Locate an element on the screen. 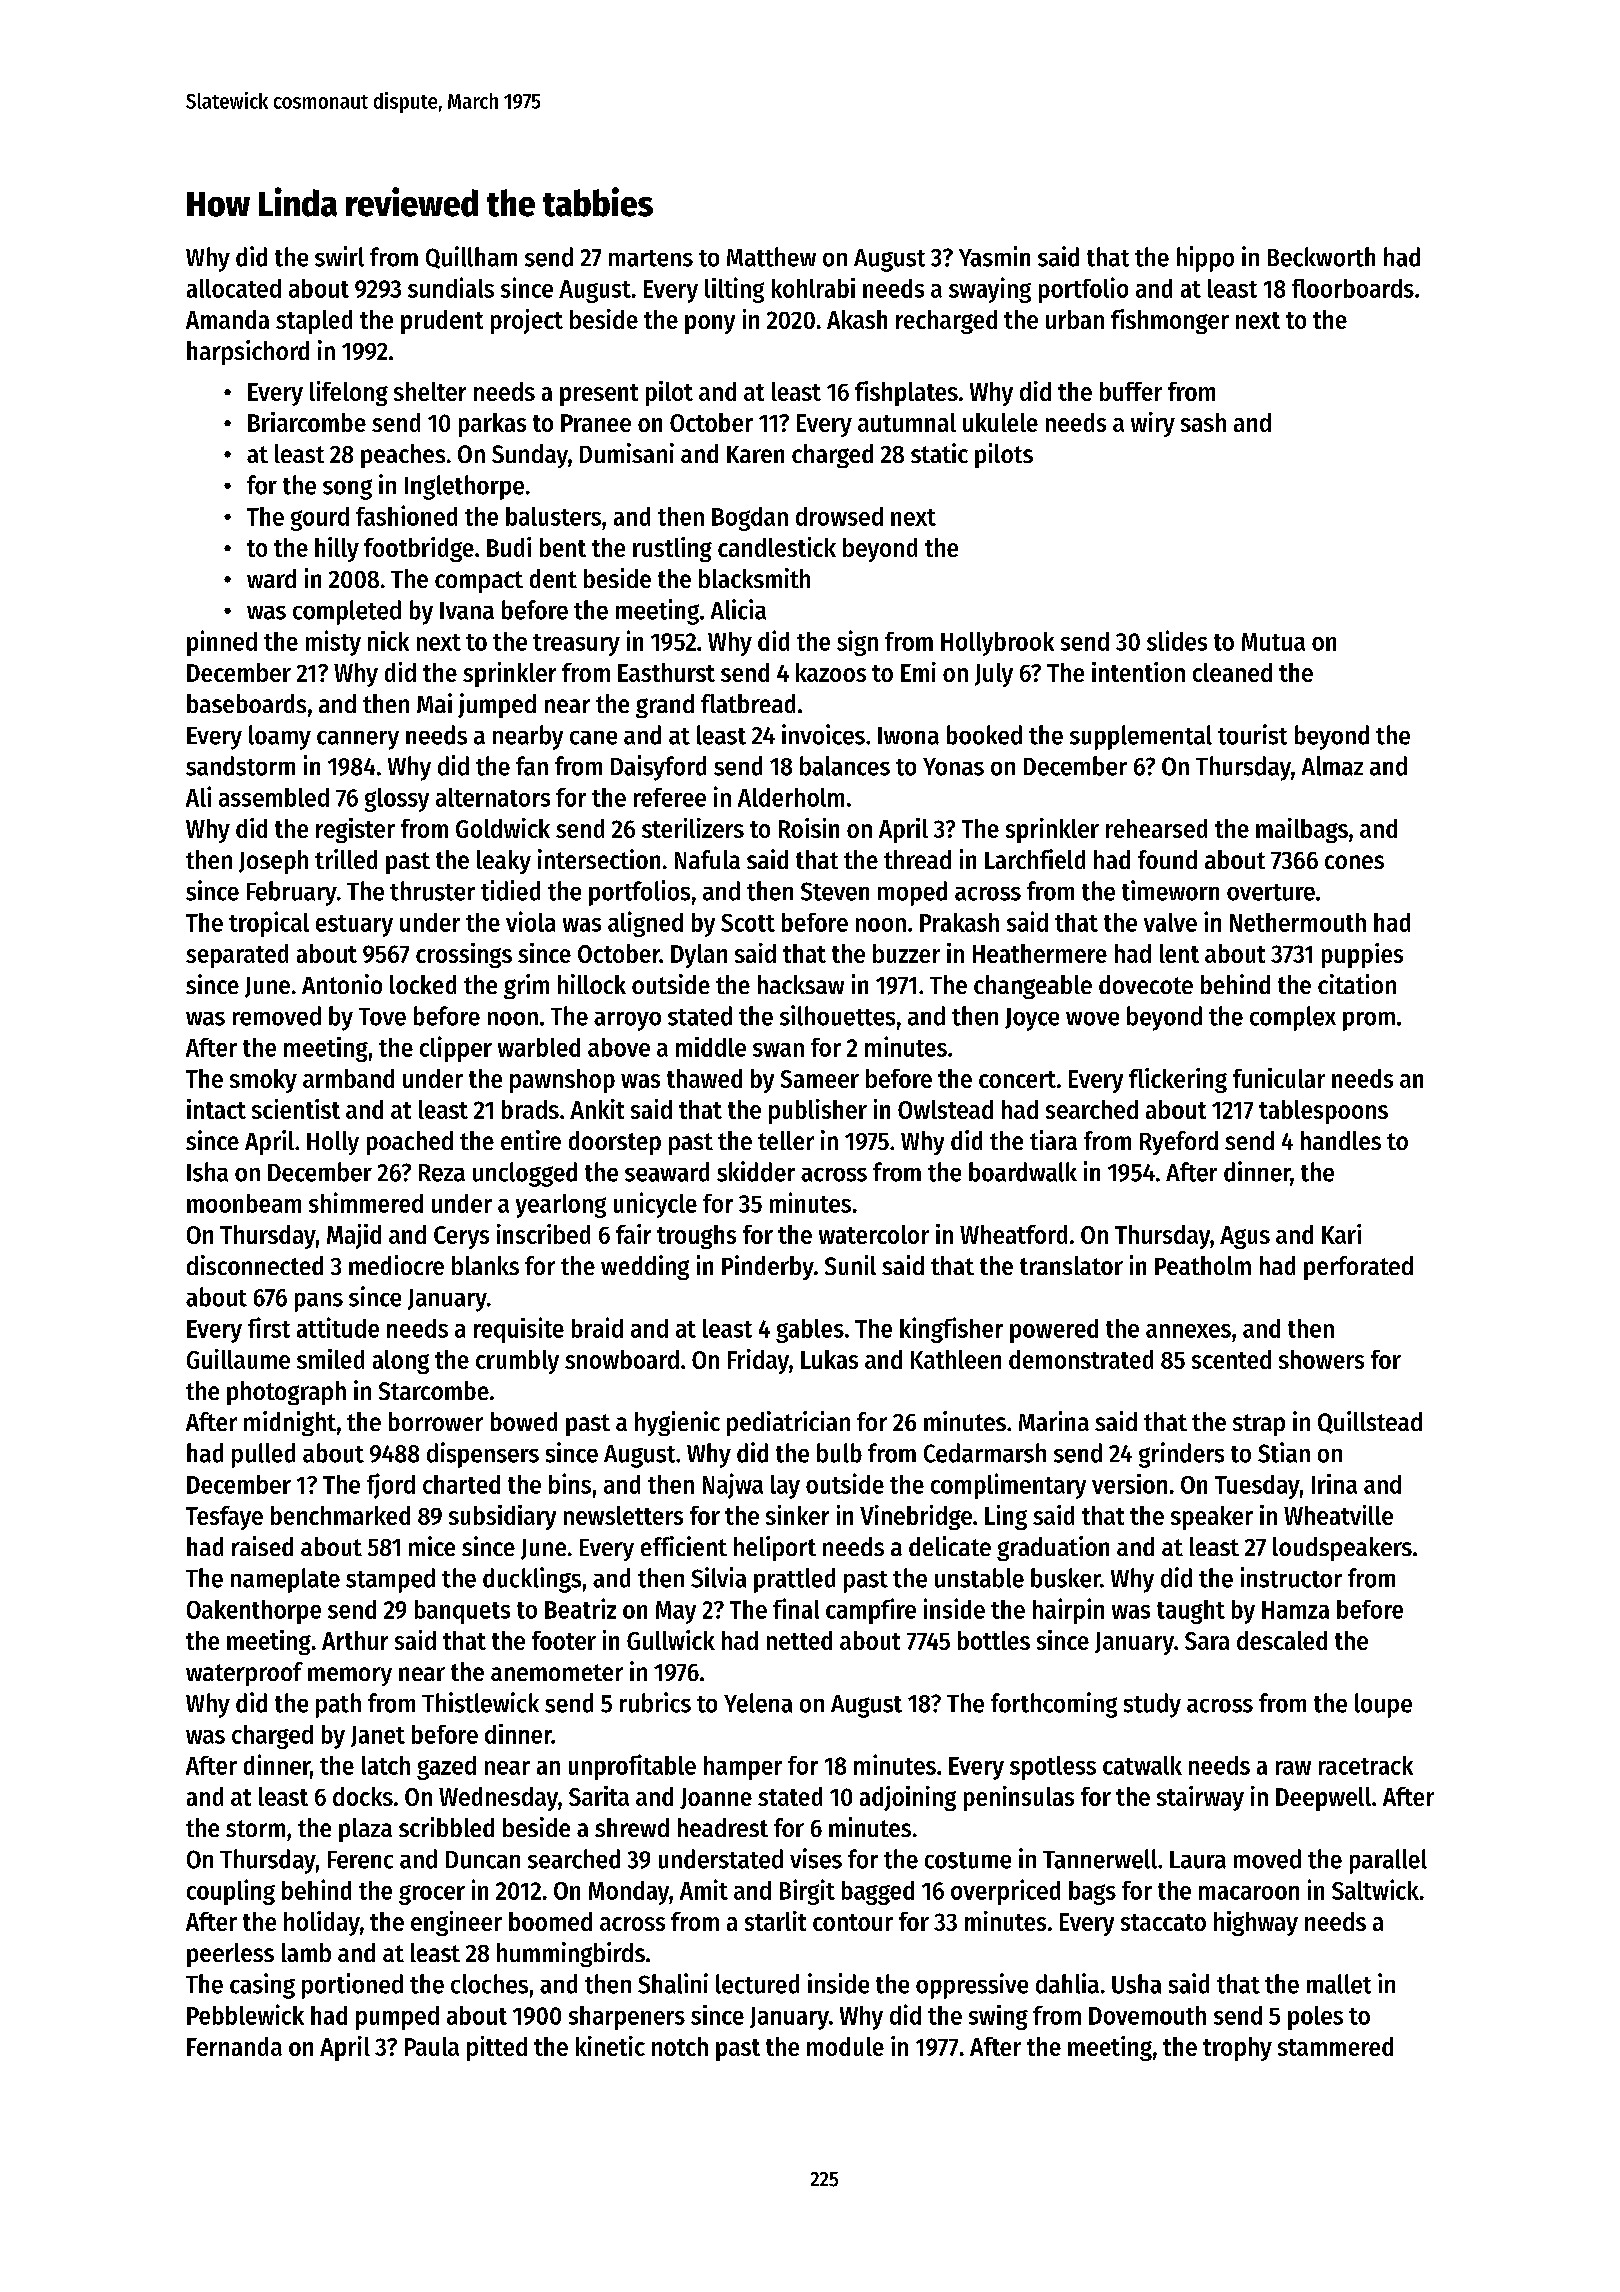 The width and height of the screenshot is (1620, 2292). Quillstead is located at coordinates (1370, 1422).
